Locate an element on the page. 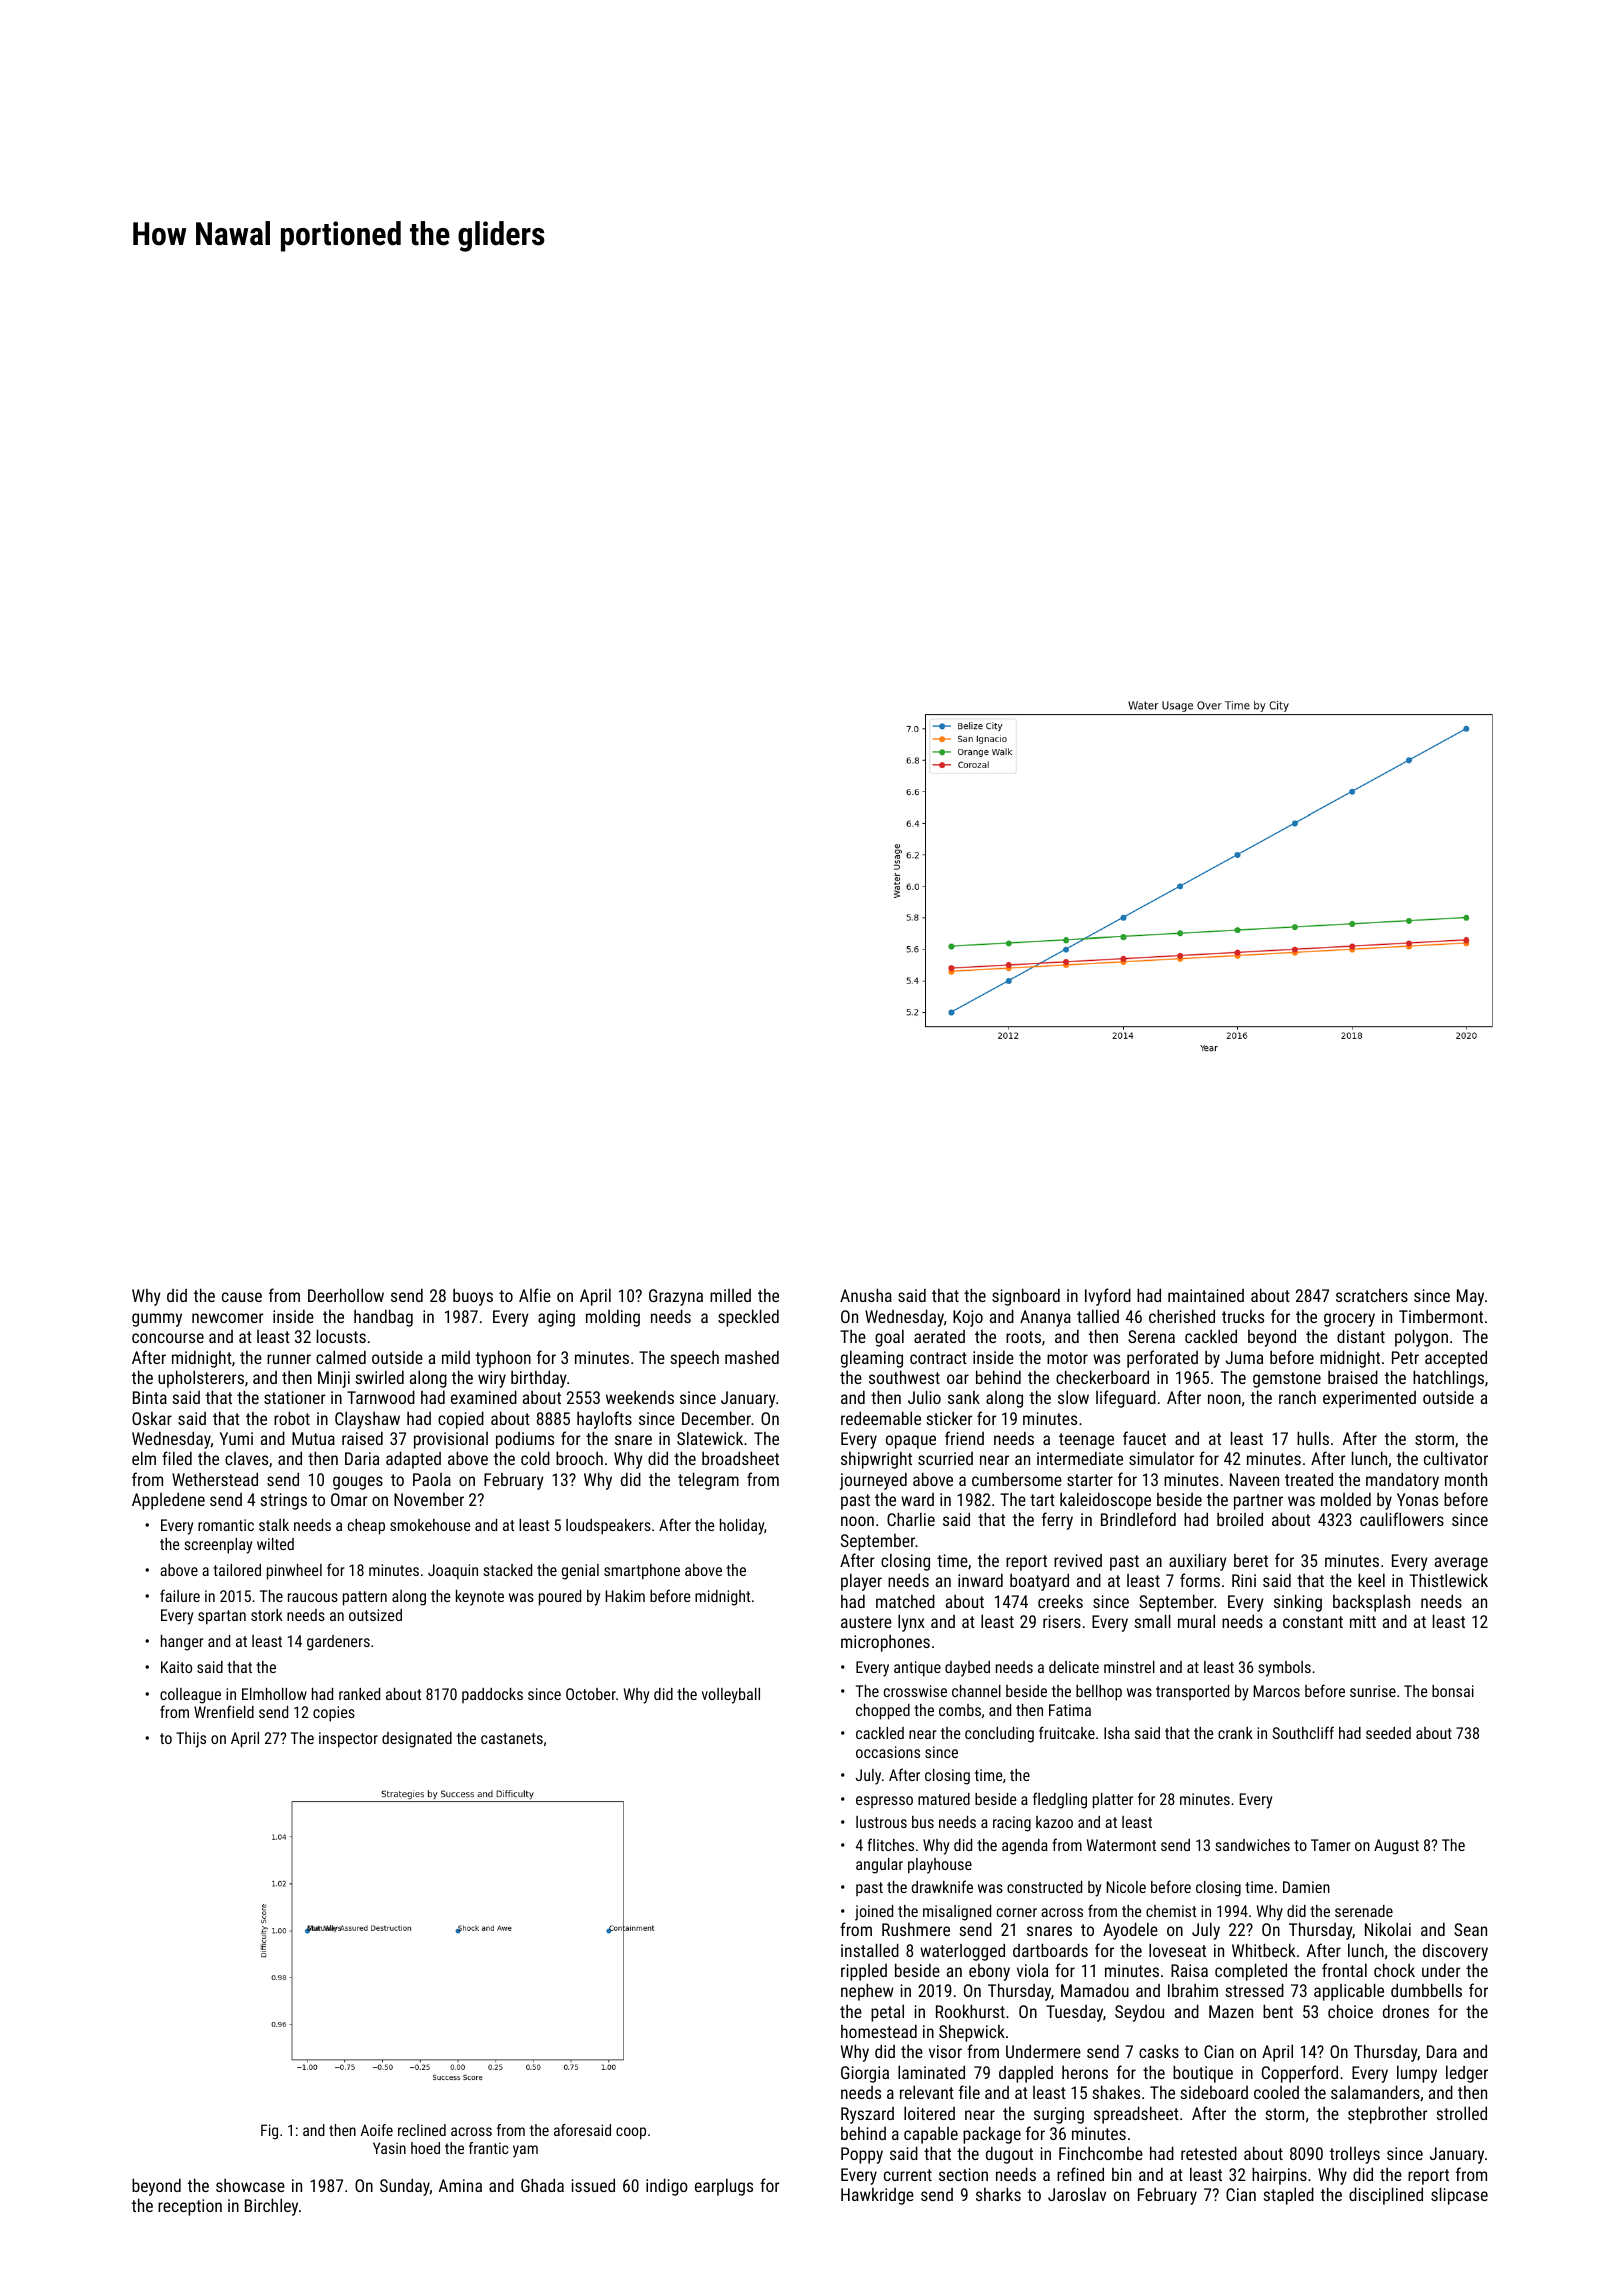 The width and height of the document is (1620, 2292). keynote is located at coordinates (480, 1598).
